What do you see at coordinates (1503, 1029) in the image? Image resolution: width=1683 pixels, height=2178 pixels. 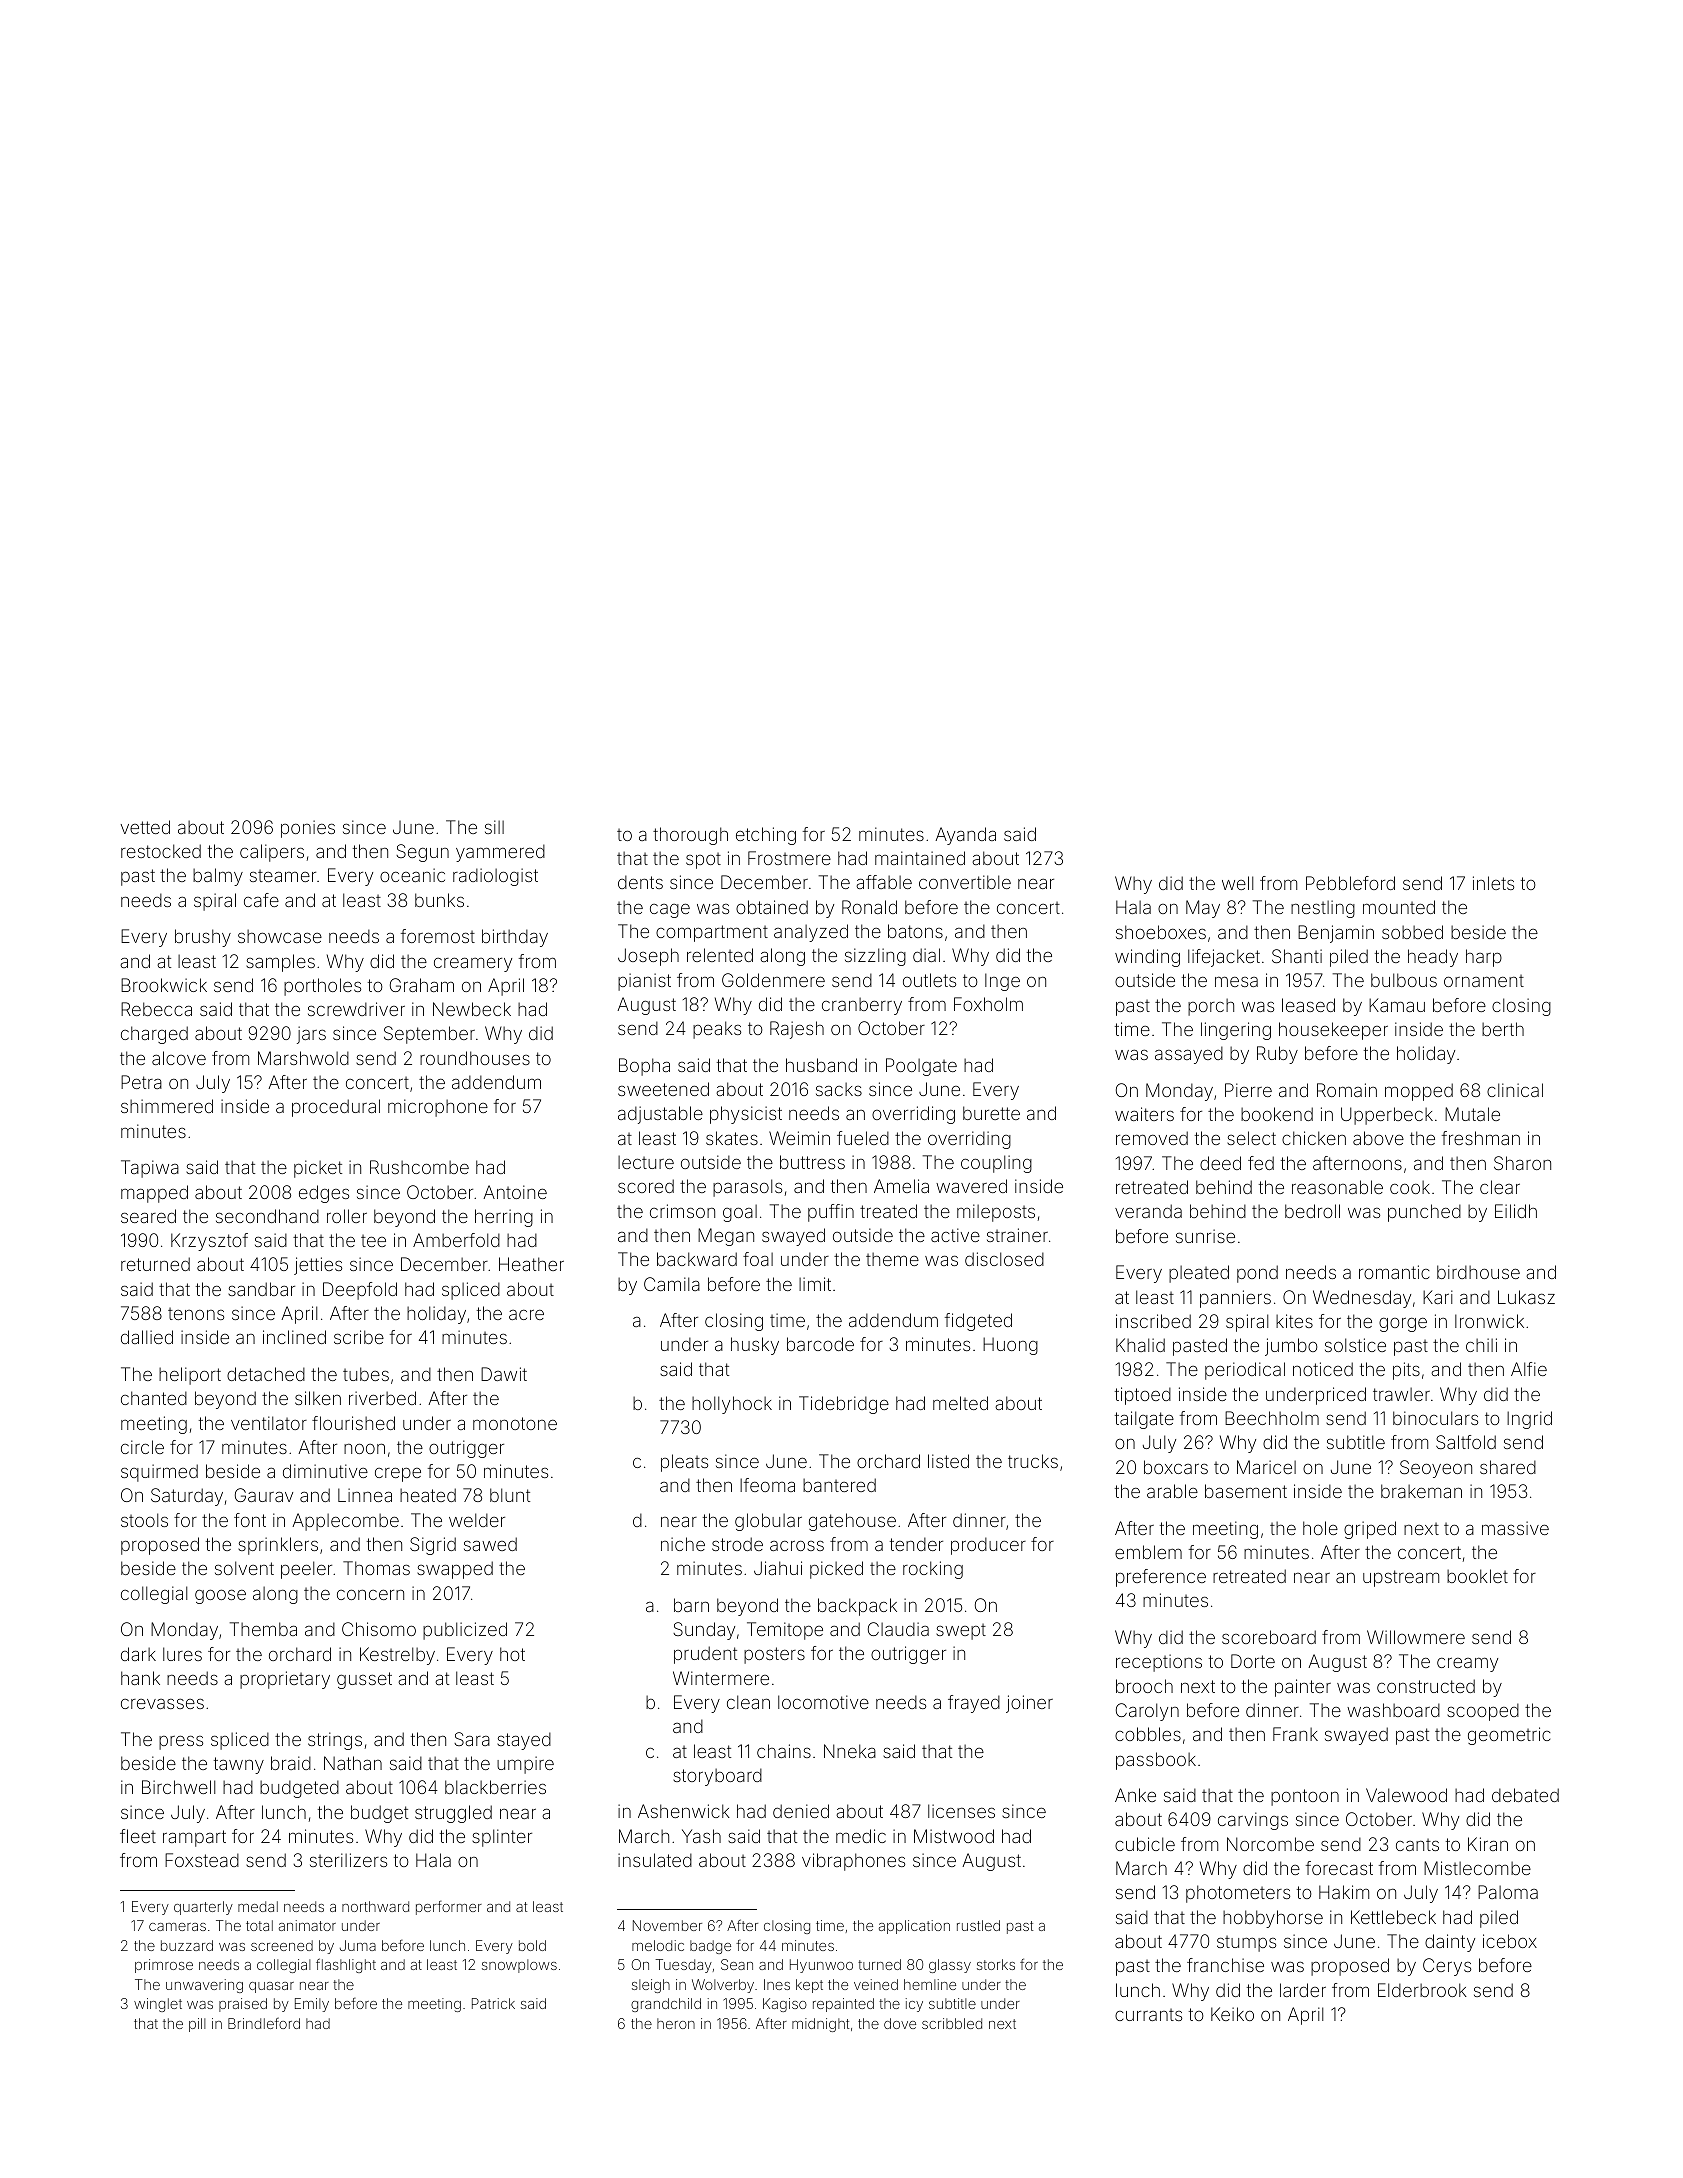 I see `berth` at bounding box center [1503, 1029].
